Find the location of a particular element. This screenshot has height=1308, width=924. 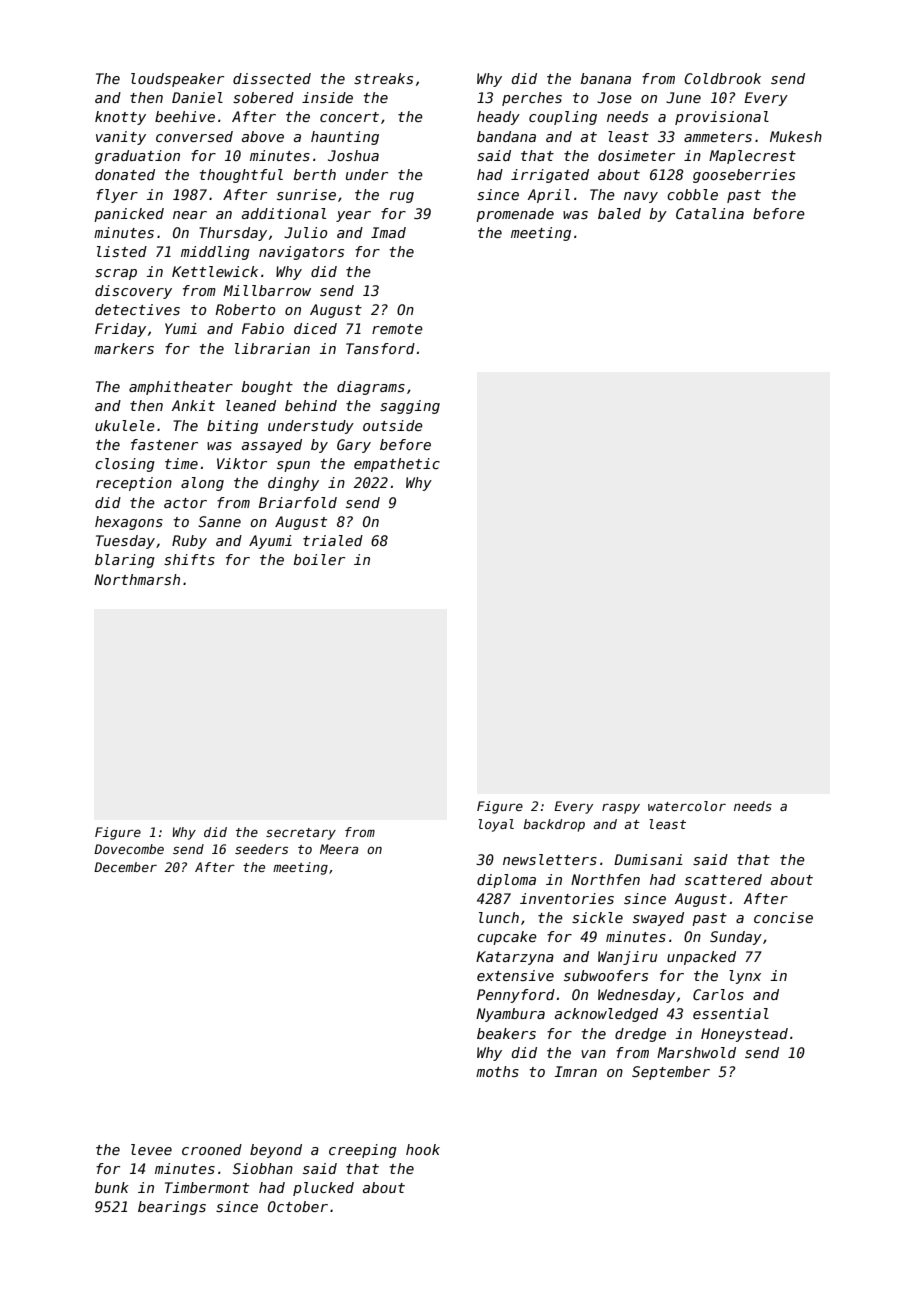

seeders is located at coordinates (261, 849).
